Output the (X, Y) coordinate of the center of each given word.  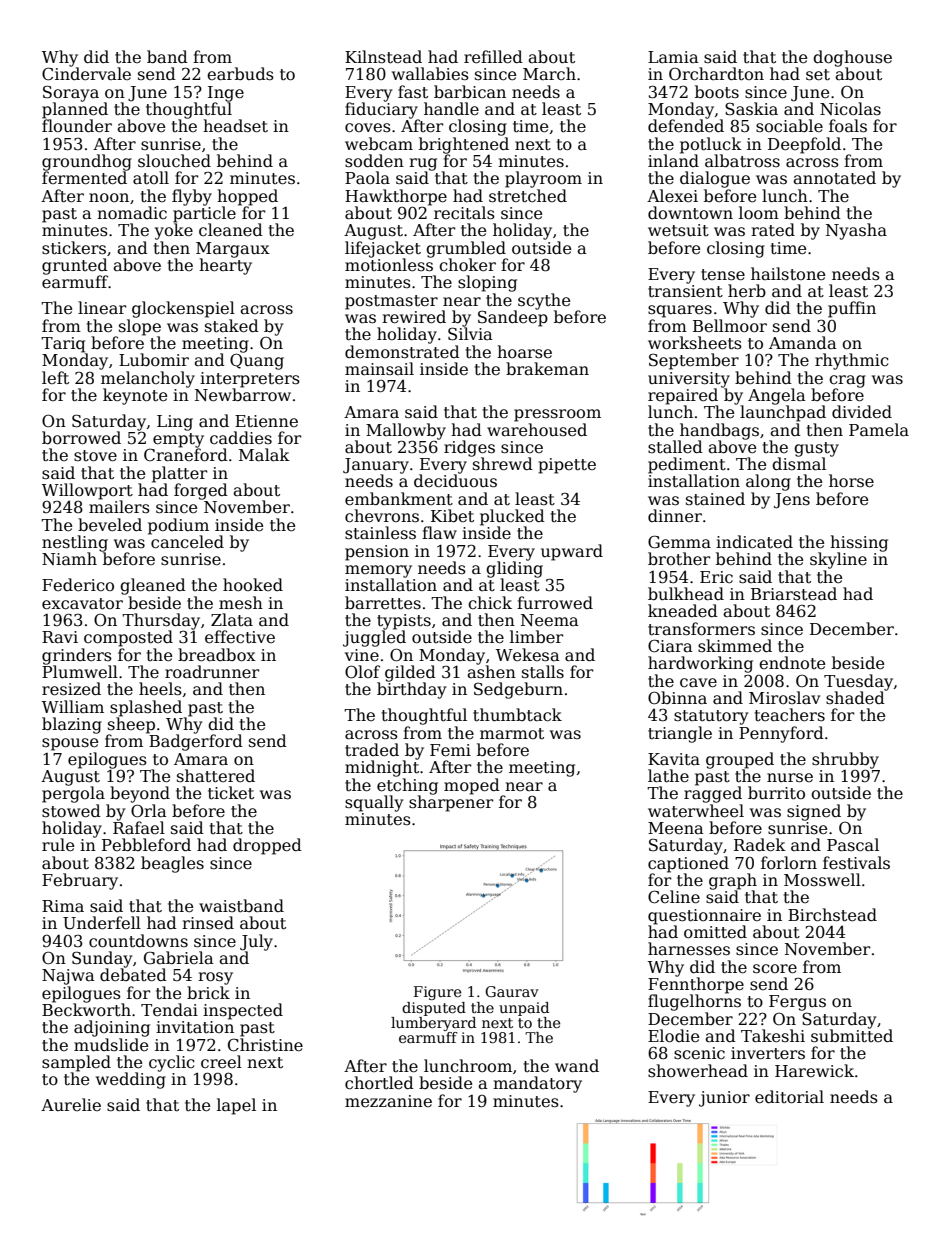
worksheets (695, 343)
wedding (131, 1080)
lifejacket (383, 249)
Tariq (63, 345)
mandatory (537, 1084)
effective (240, 637)
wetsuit (678, 230)
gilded (410, 673)
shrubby (845, 760)
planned (75, 110)
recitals (464, 213)
